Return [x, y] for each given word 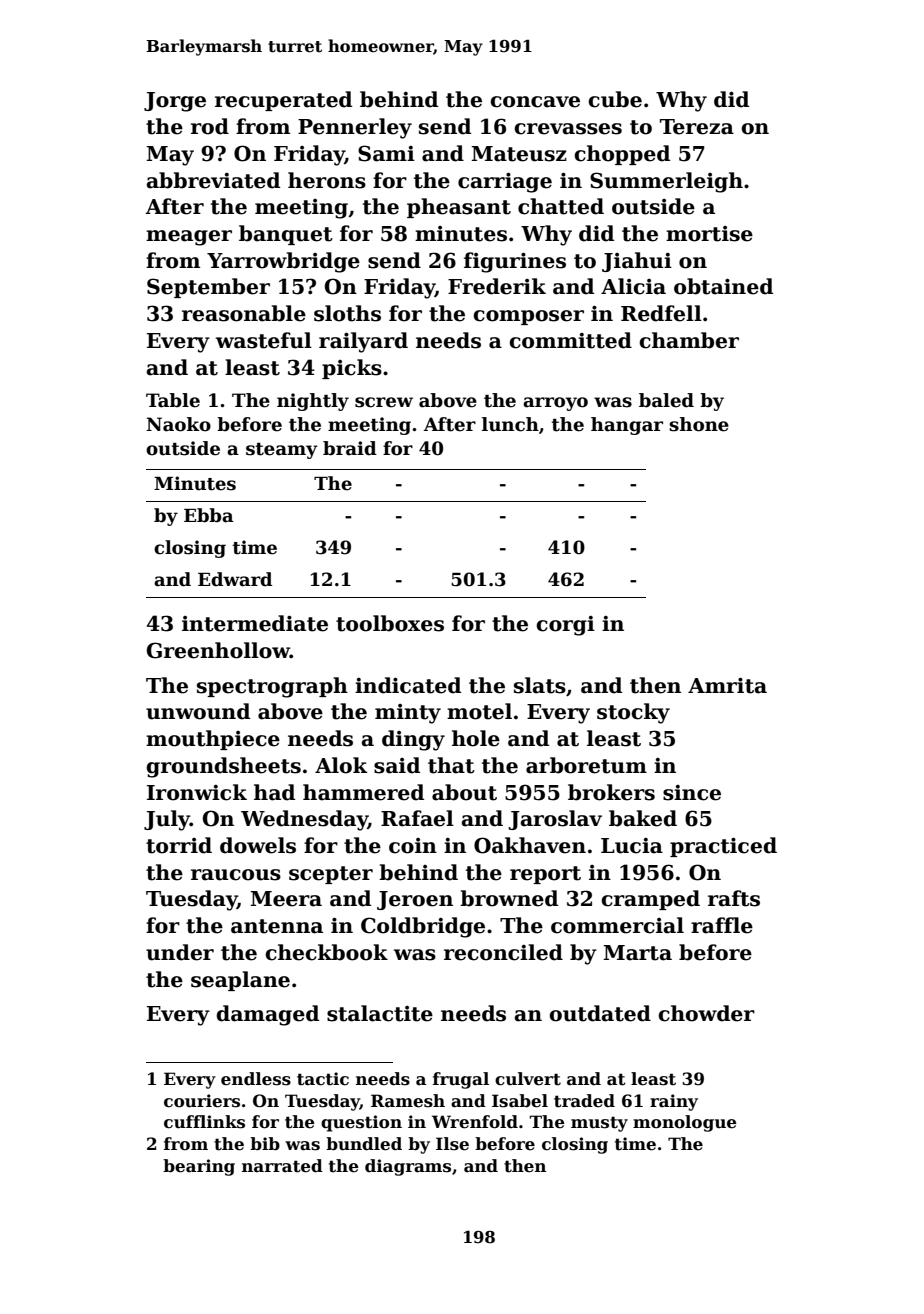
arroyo [555, 404]
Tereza [697, 127]
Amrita [727, 685]
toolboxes [390, 623]
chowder [706, 1013]
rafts [734, 898]
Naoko [178, 424]
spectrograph [272, 687]
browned [509, 898]
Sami [386, 153]
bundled [364, 1144]
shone [699, 424]
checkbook [326, 952]
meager [189, 238]
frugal [461, 1080]
